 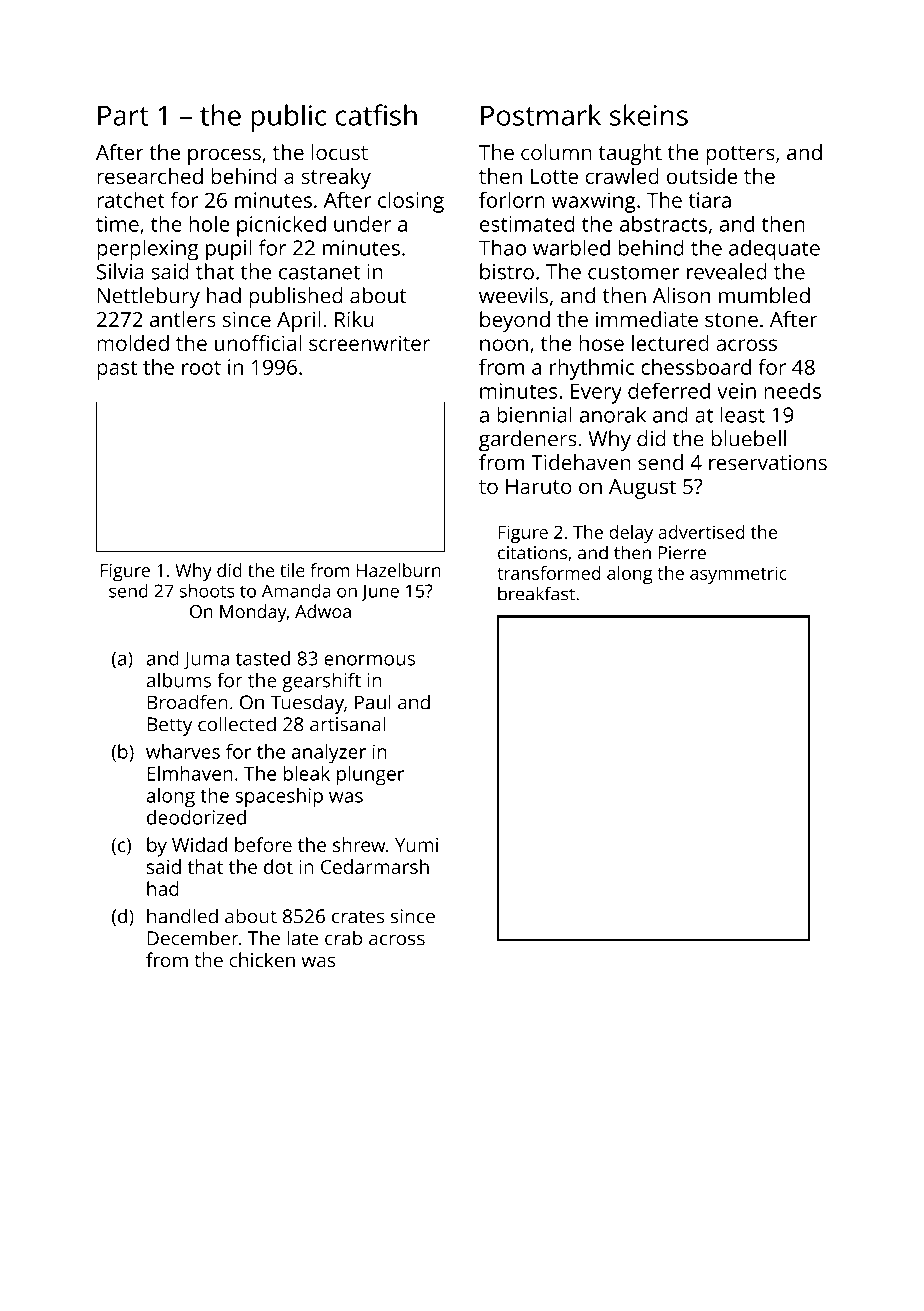 What do you see at coordinates (206, 660) in the screenshot?
I see `Juma` at bounding box center [206, 660].
